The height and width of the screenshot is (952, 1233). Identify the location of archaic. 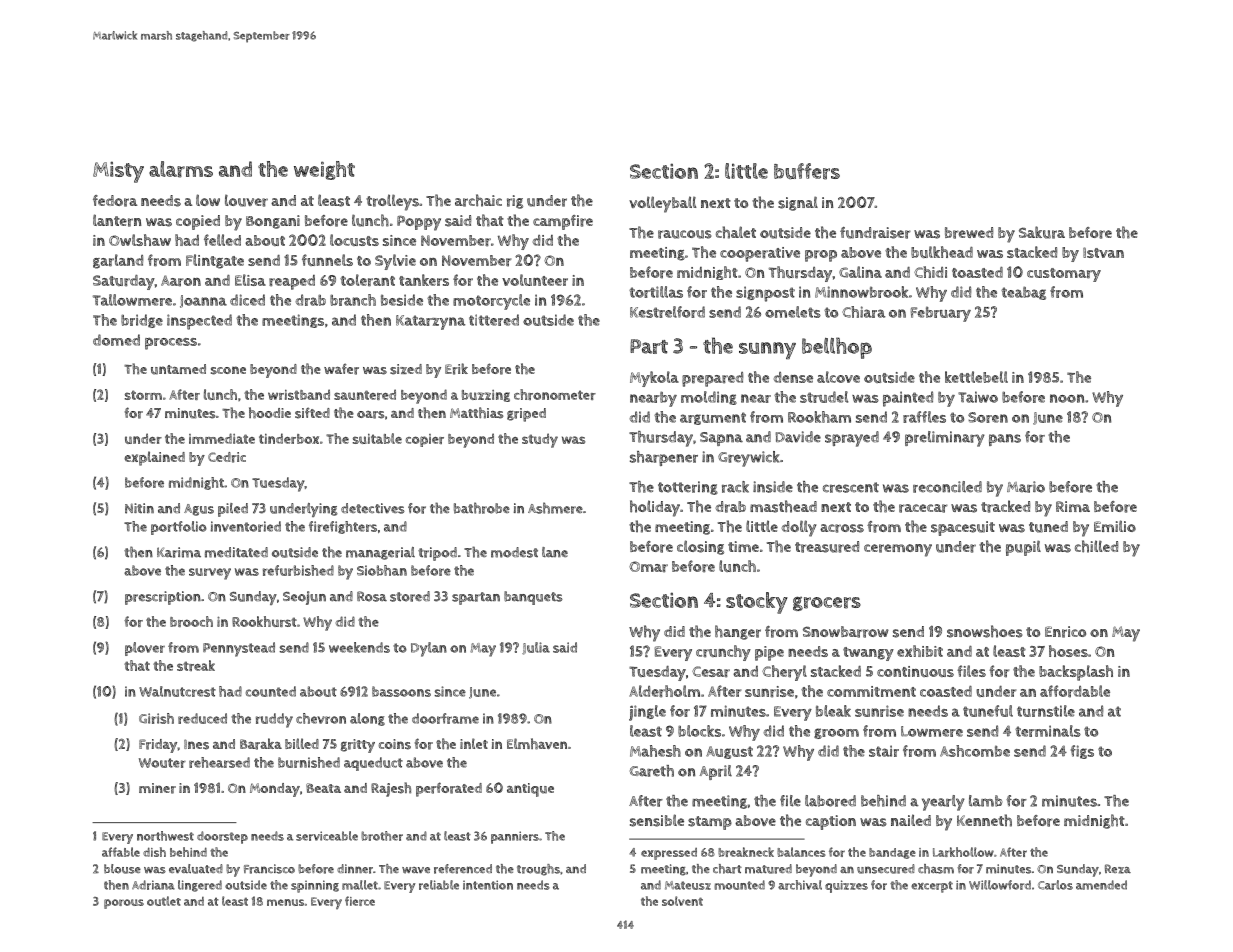
(478, 200).
